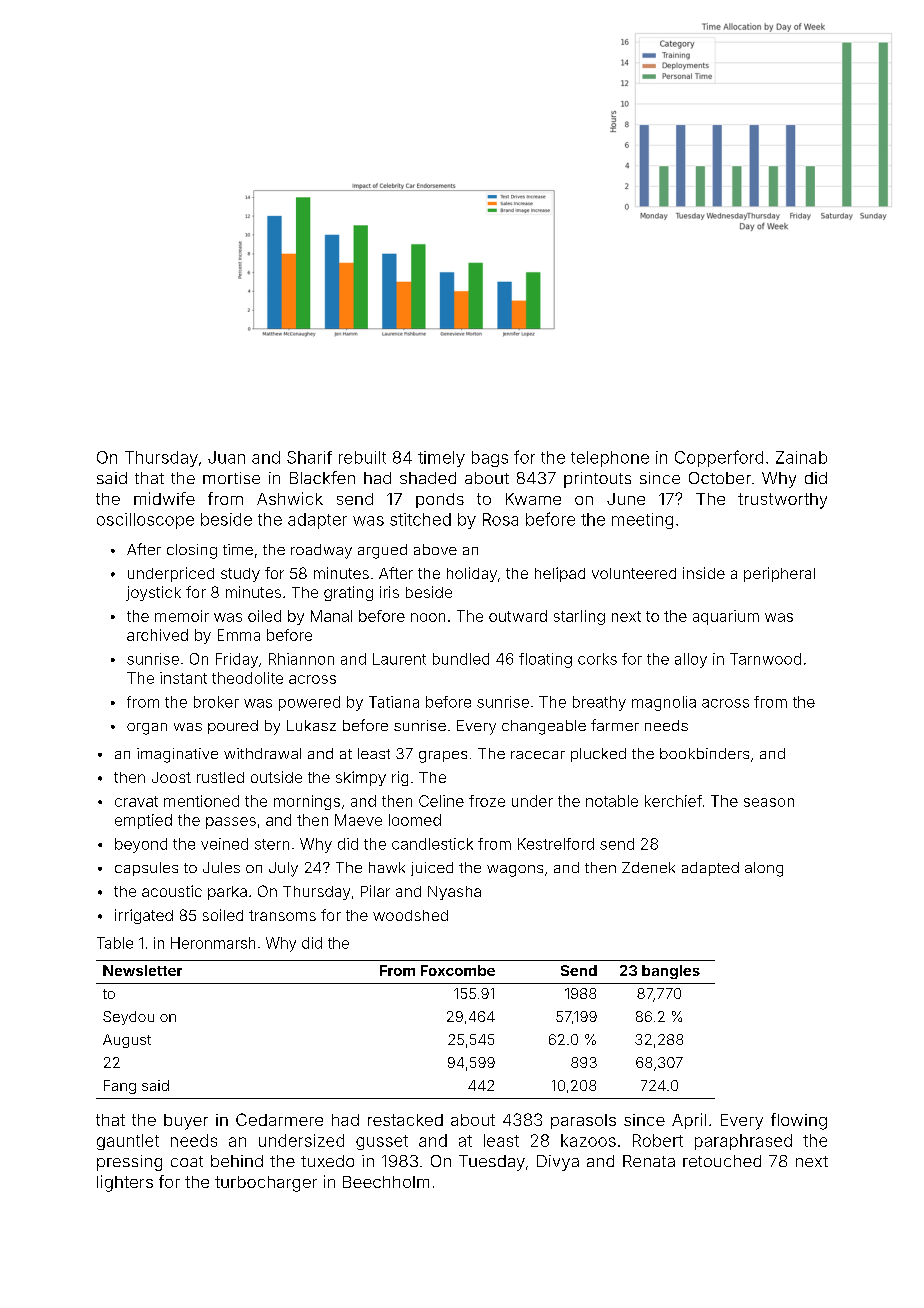  What do you see at coordinates (213, 943) in the screenshot?
I see `Heronmarsh` at bounding box center [213, 943].
